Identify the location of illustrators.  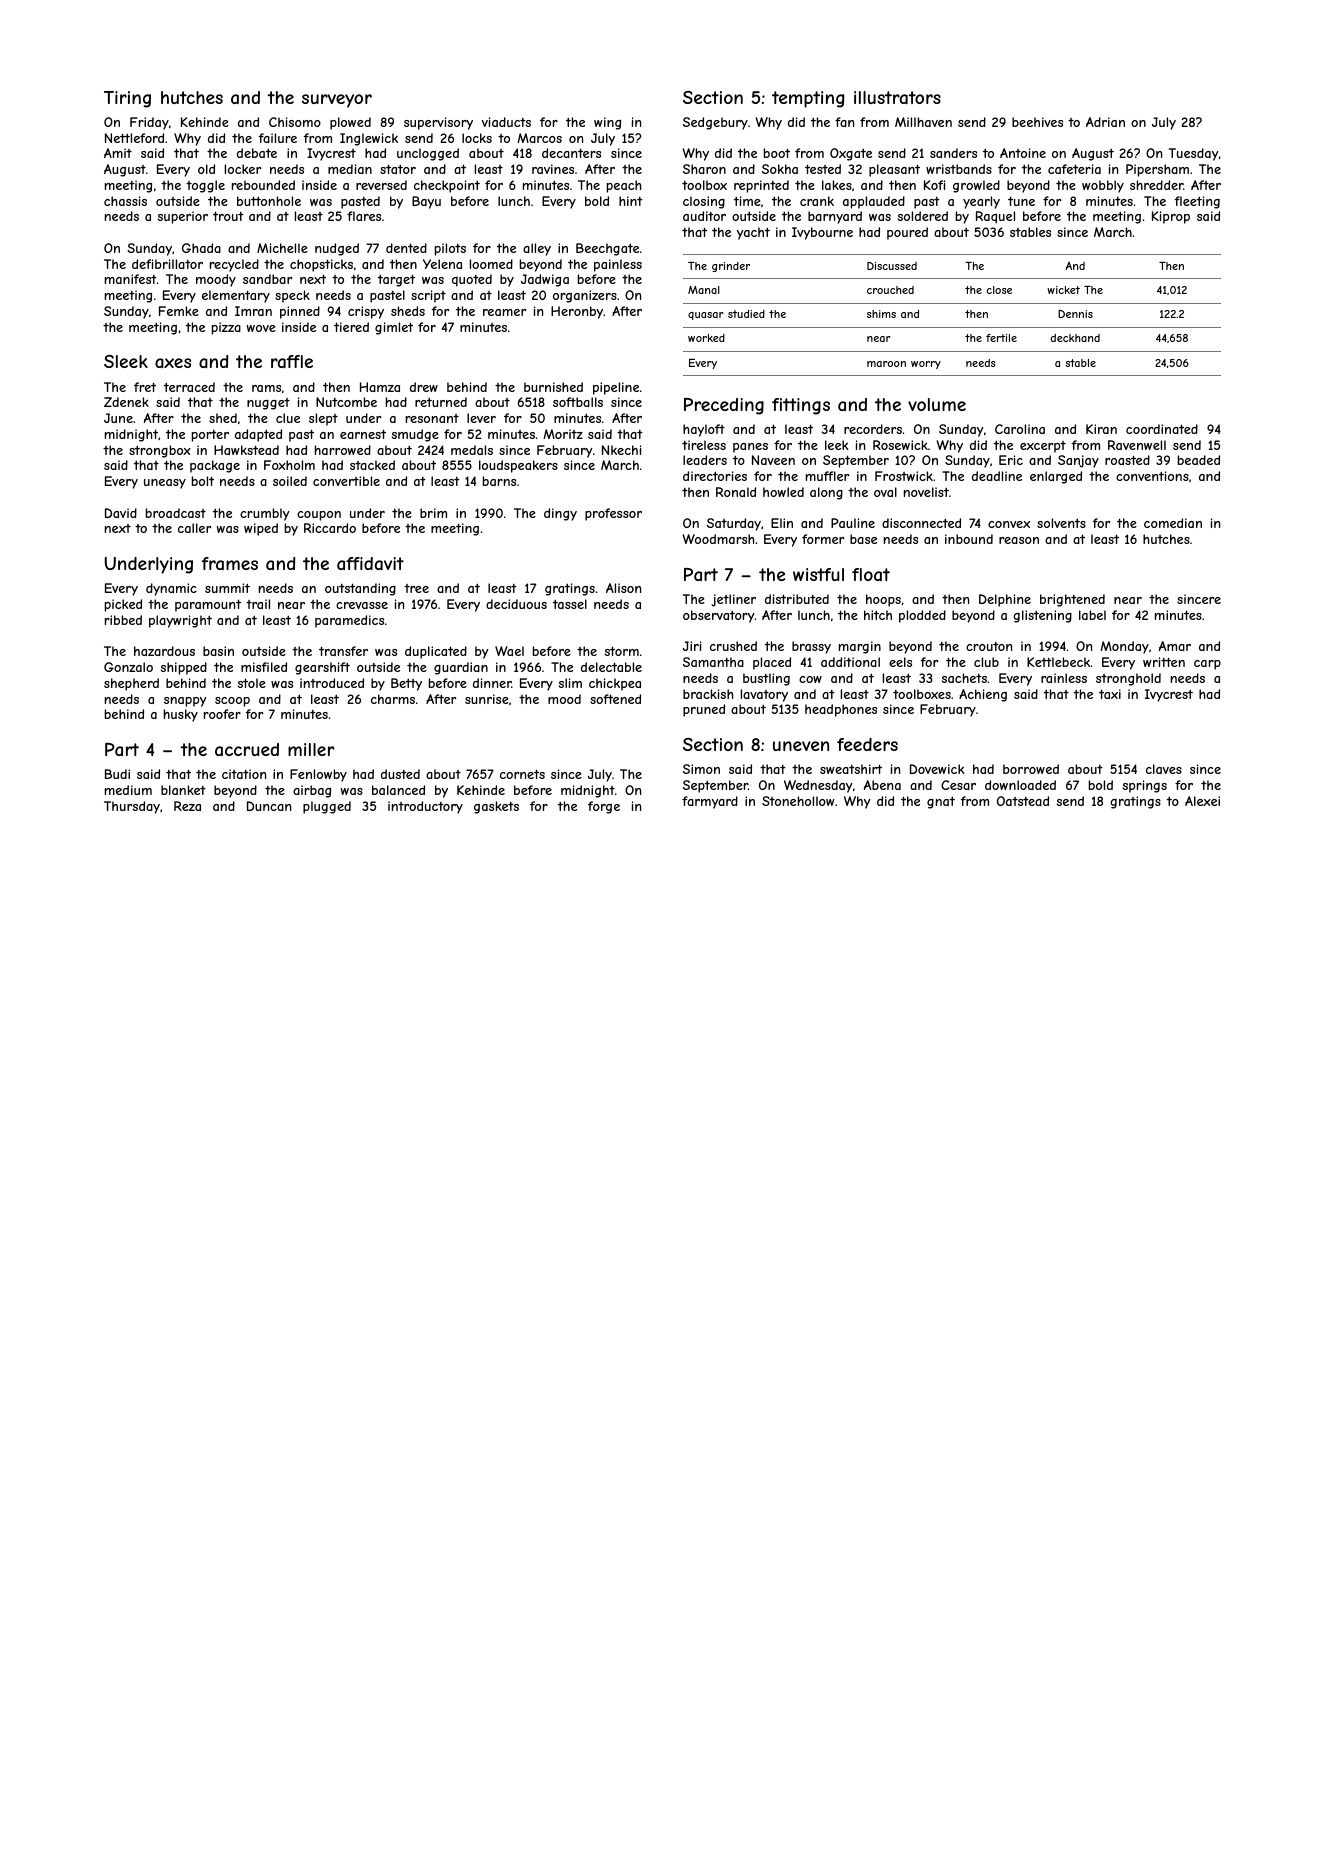
(897, 97).
